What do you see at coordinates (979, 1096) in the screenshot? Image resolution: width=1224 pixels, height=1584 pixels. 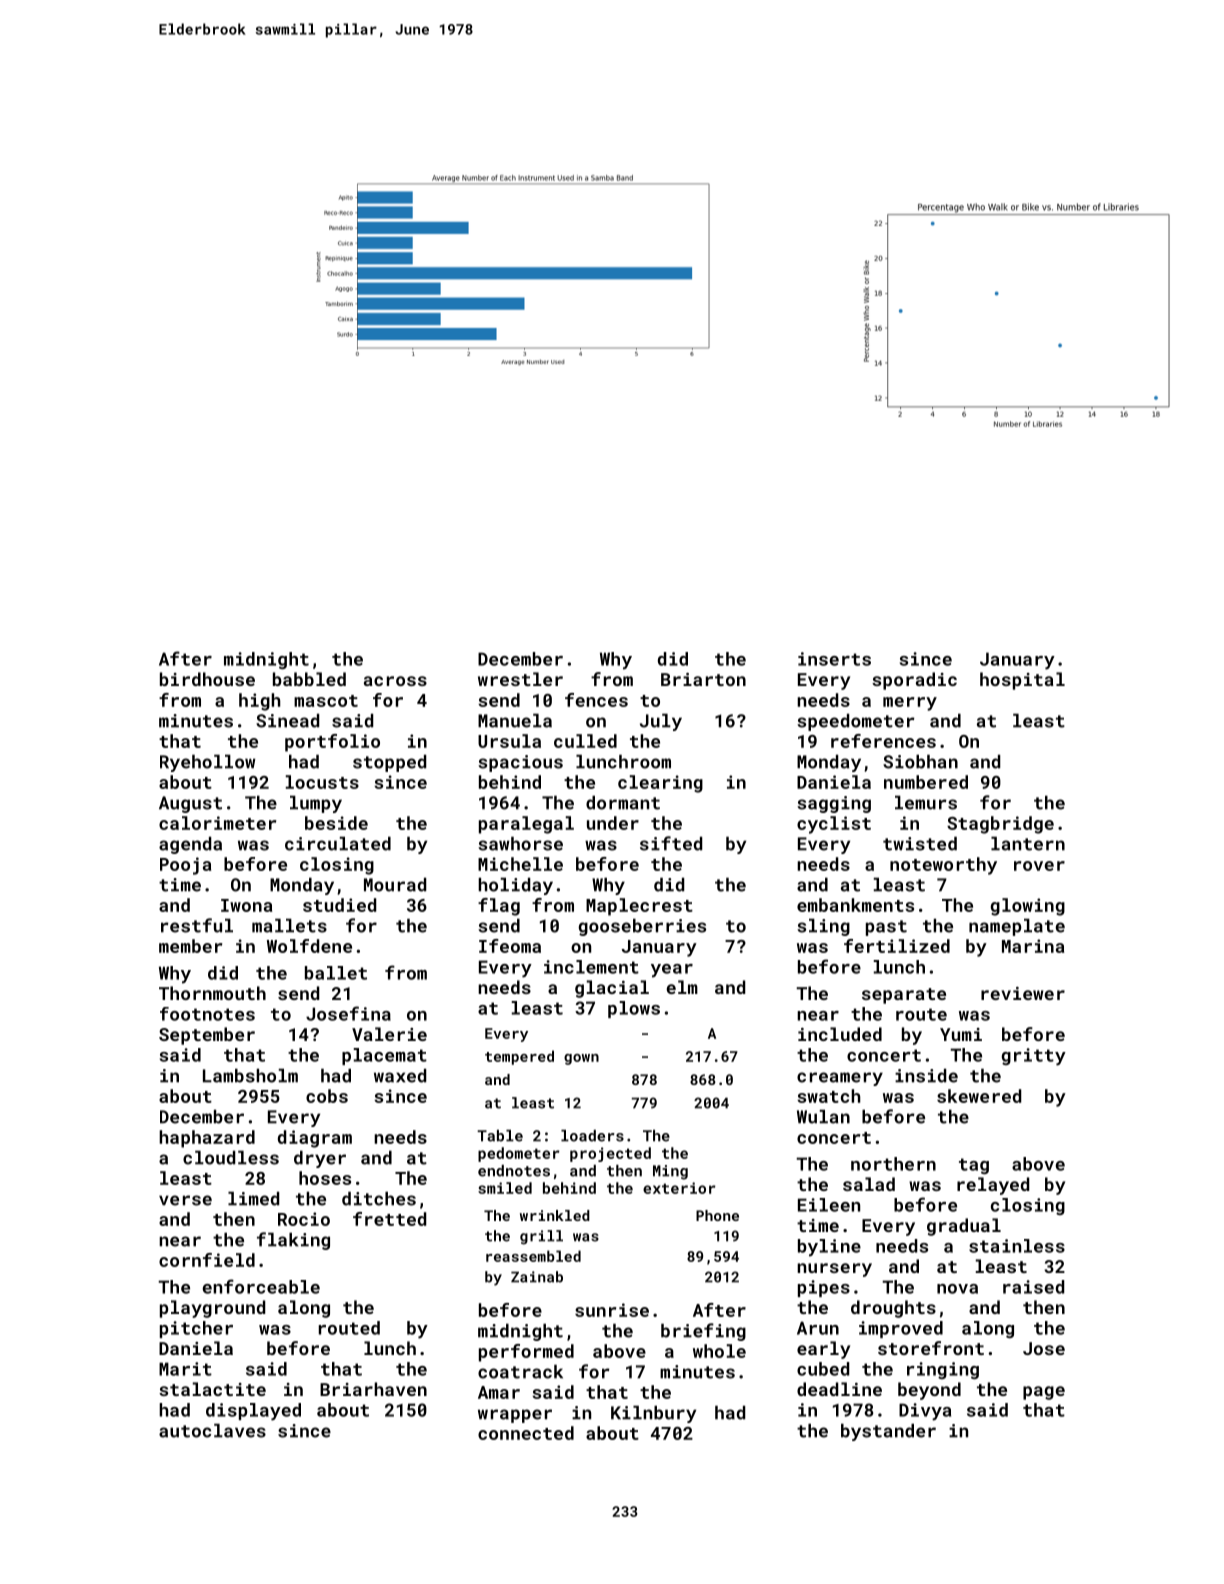 I see `skewered` at bounding box center [979, 1096].
